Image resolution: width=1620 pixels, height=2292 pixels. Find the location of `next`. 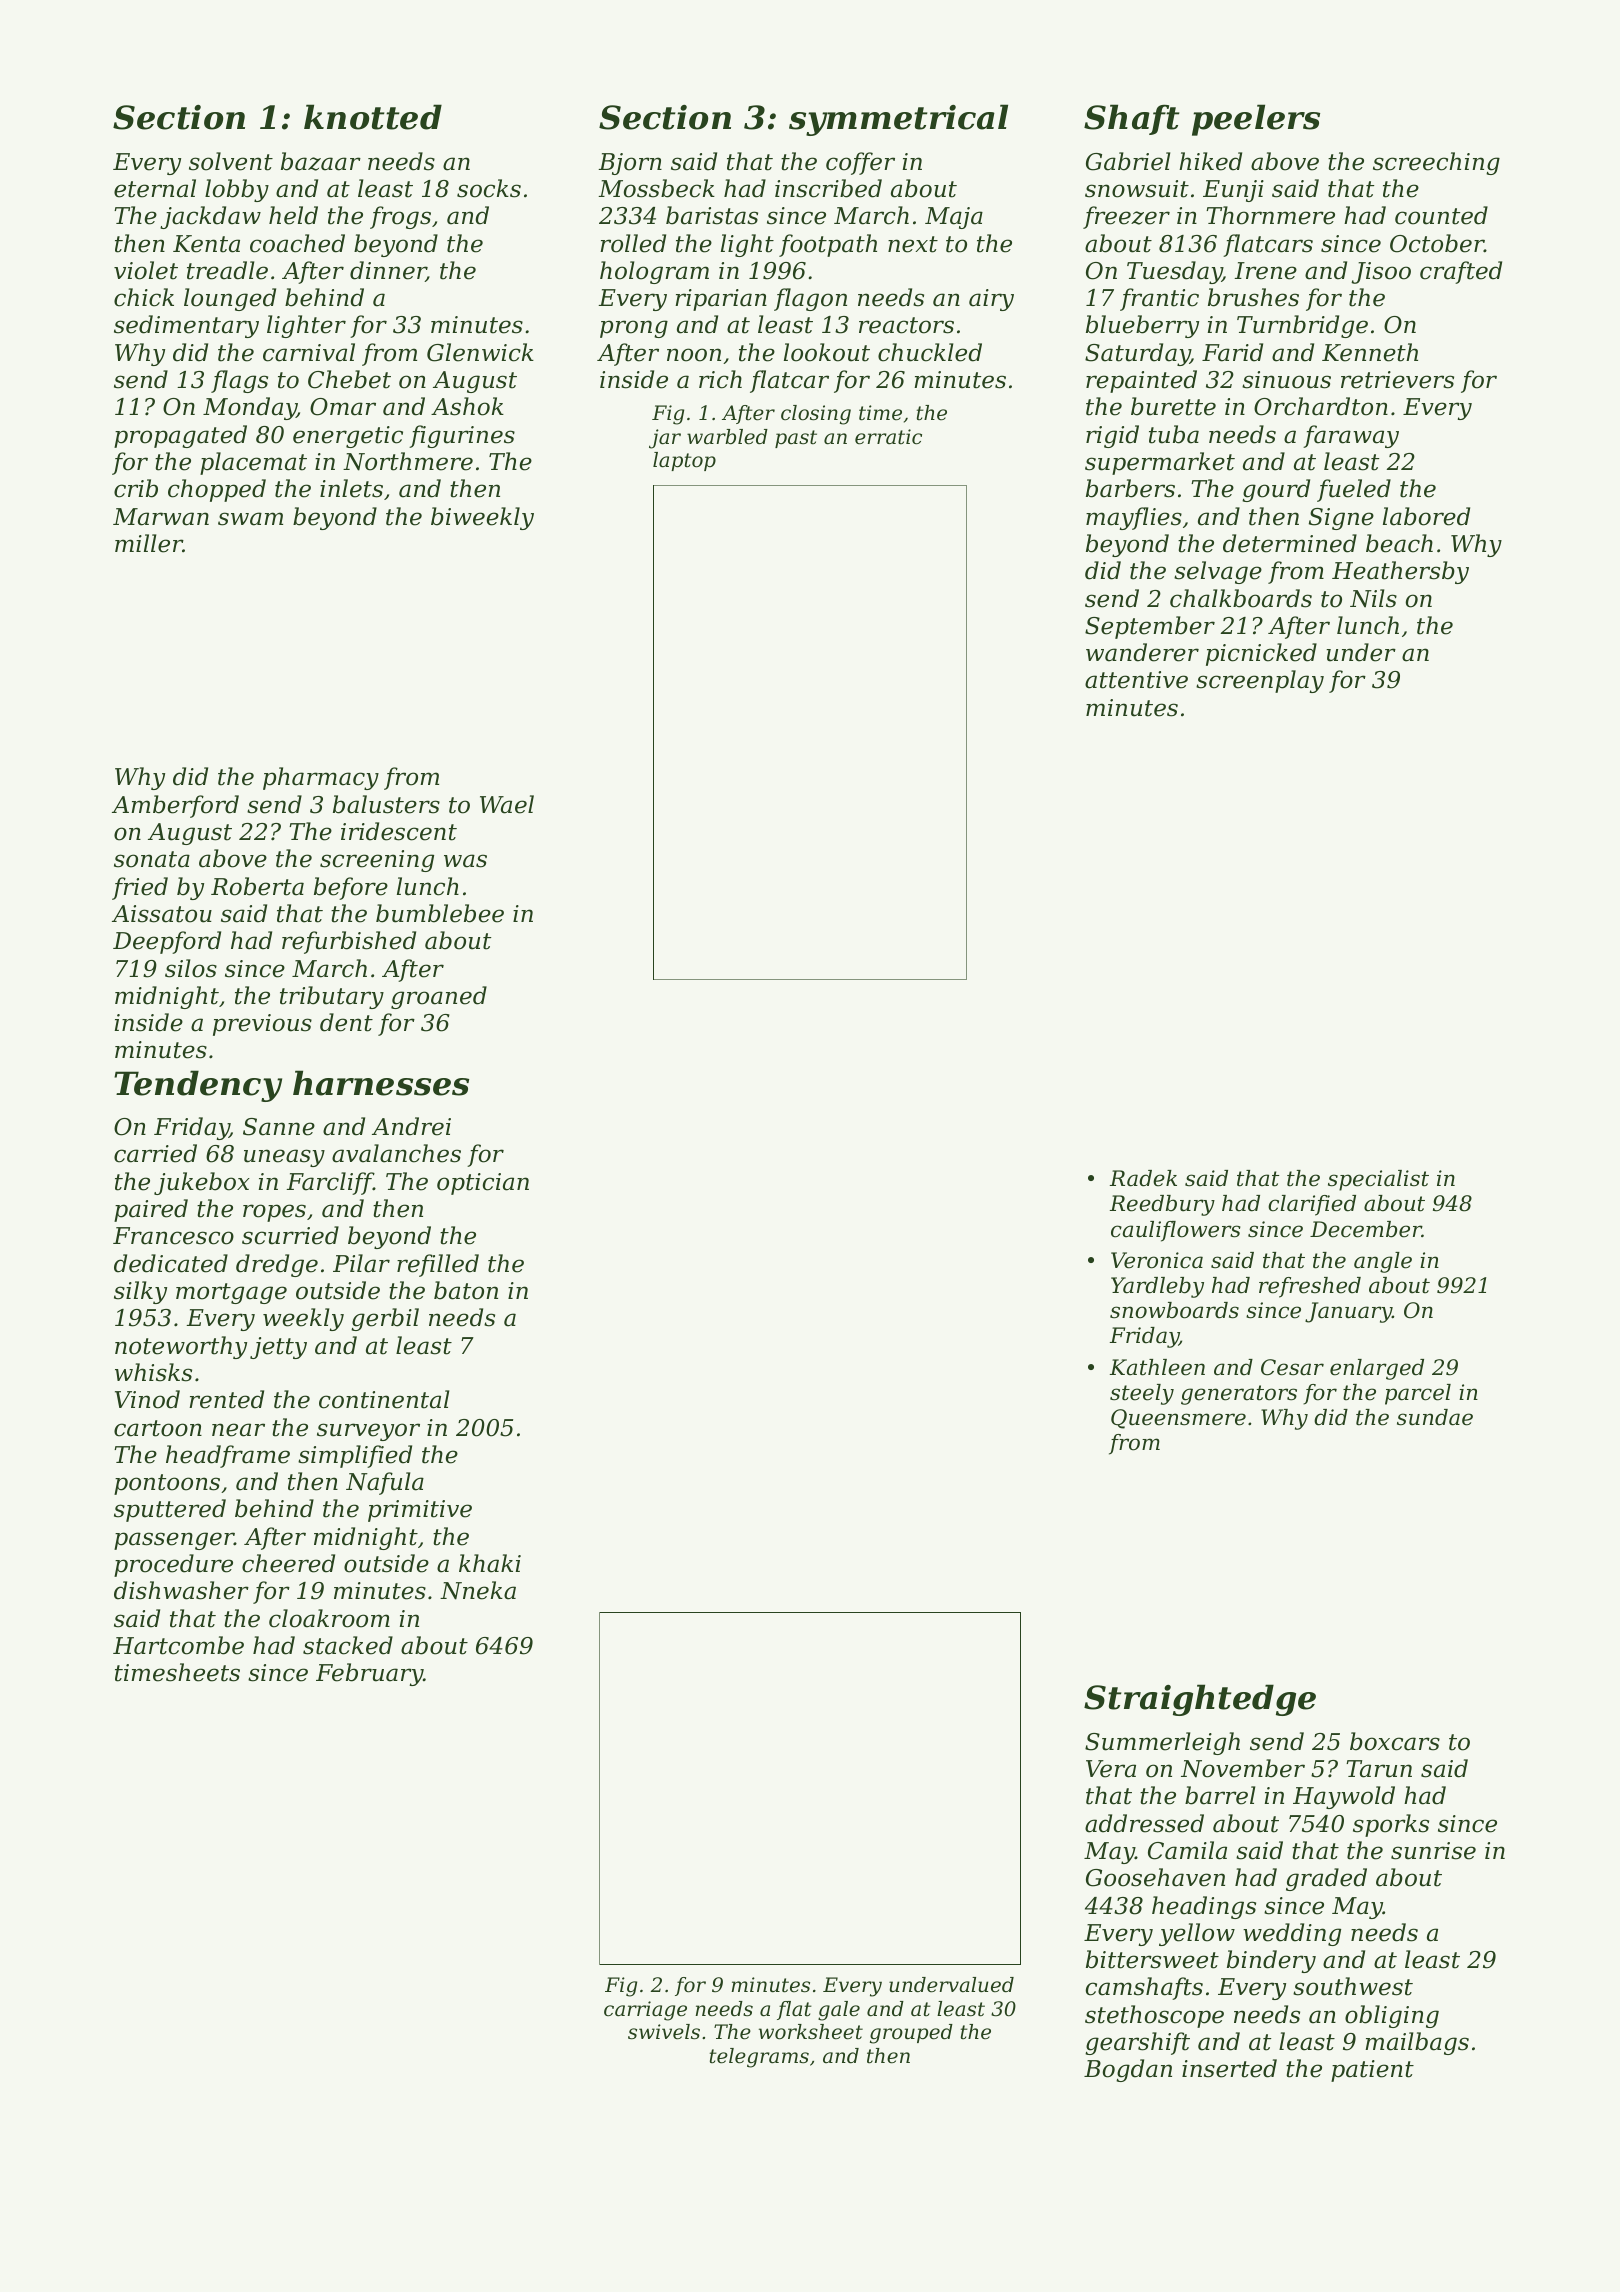

next is located at coordinates (913, 244).
